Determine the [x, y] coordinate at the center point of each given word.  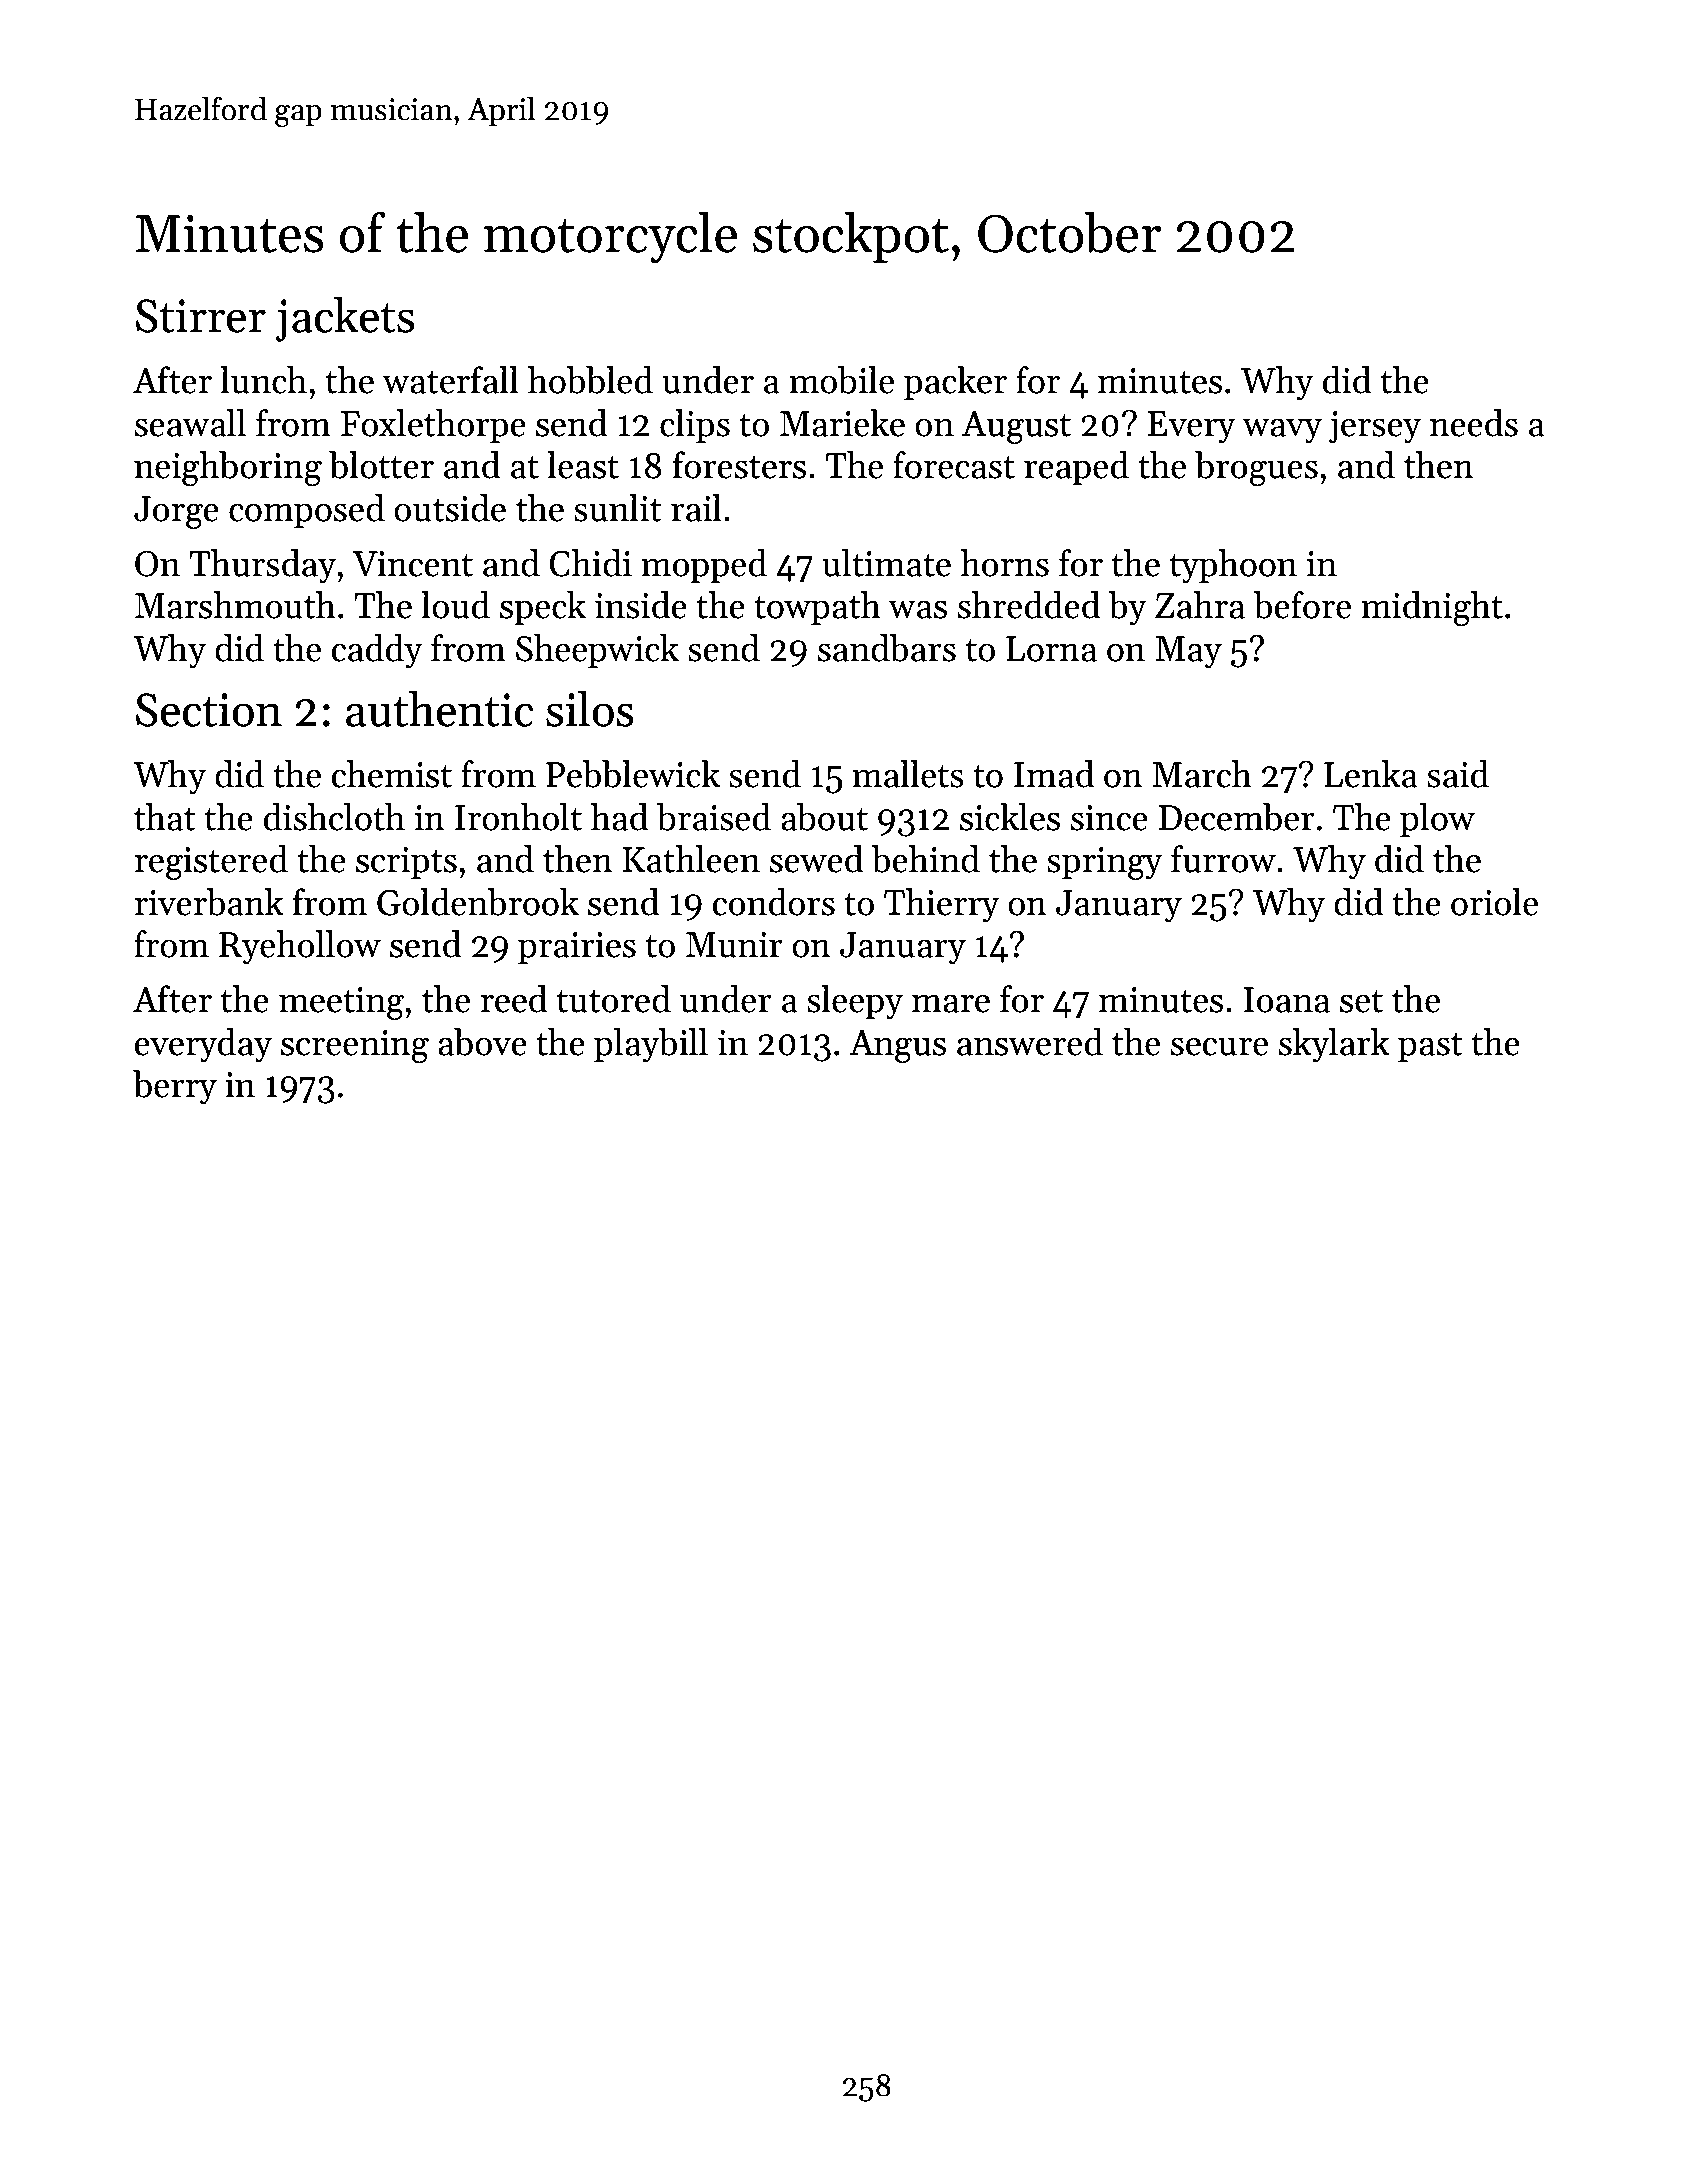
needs [1474, 423]
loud [455, 605]
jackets [345, 319]
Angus [897, 1046]
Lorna [1051, 649]
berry [175, 1087]
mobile [841, 380]
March [1202, 774]
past [1430, 1047]
